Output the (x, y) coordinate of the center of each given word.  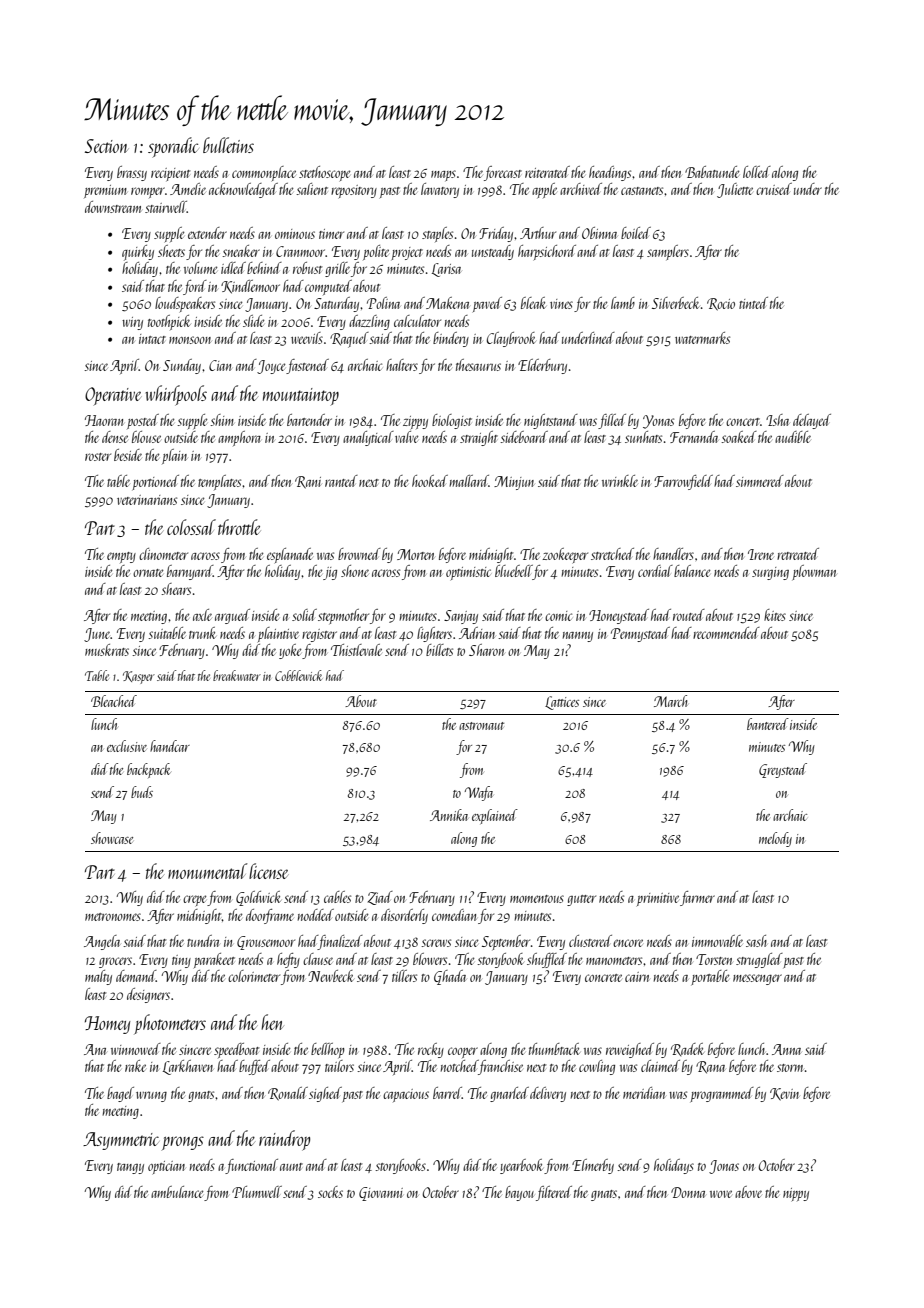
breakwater (237, 675)
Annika (449, 815)
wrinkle (620, 481)
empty (121, 557)
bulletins (228, 145)
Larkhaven (188, 1067)
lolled (757, 172)
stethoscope (324, 173)
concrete (603, 978)
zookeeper (565, 555)
